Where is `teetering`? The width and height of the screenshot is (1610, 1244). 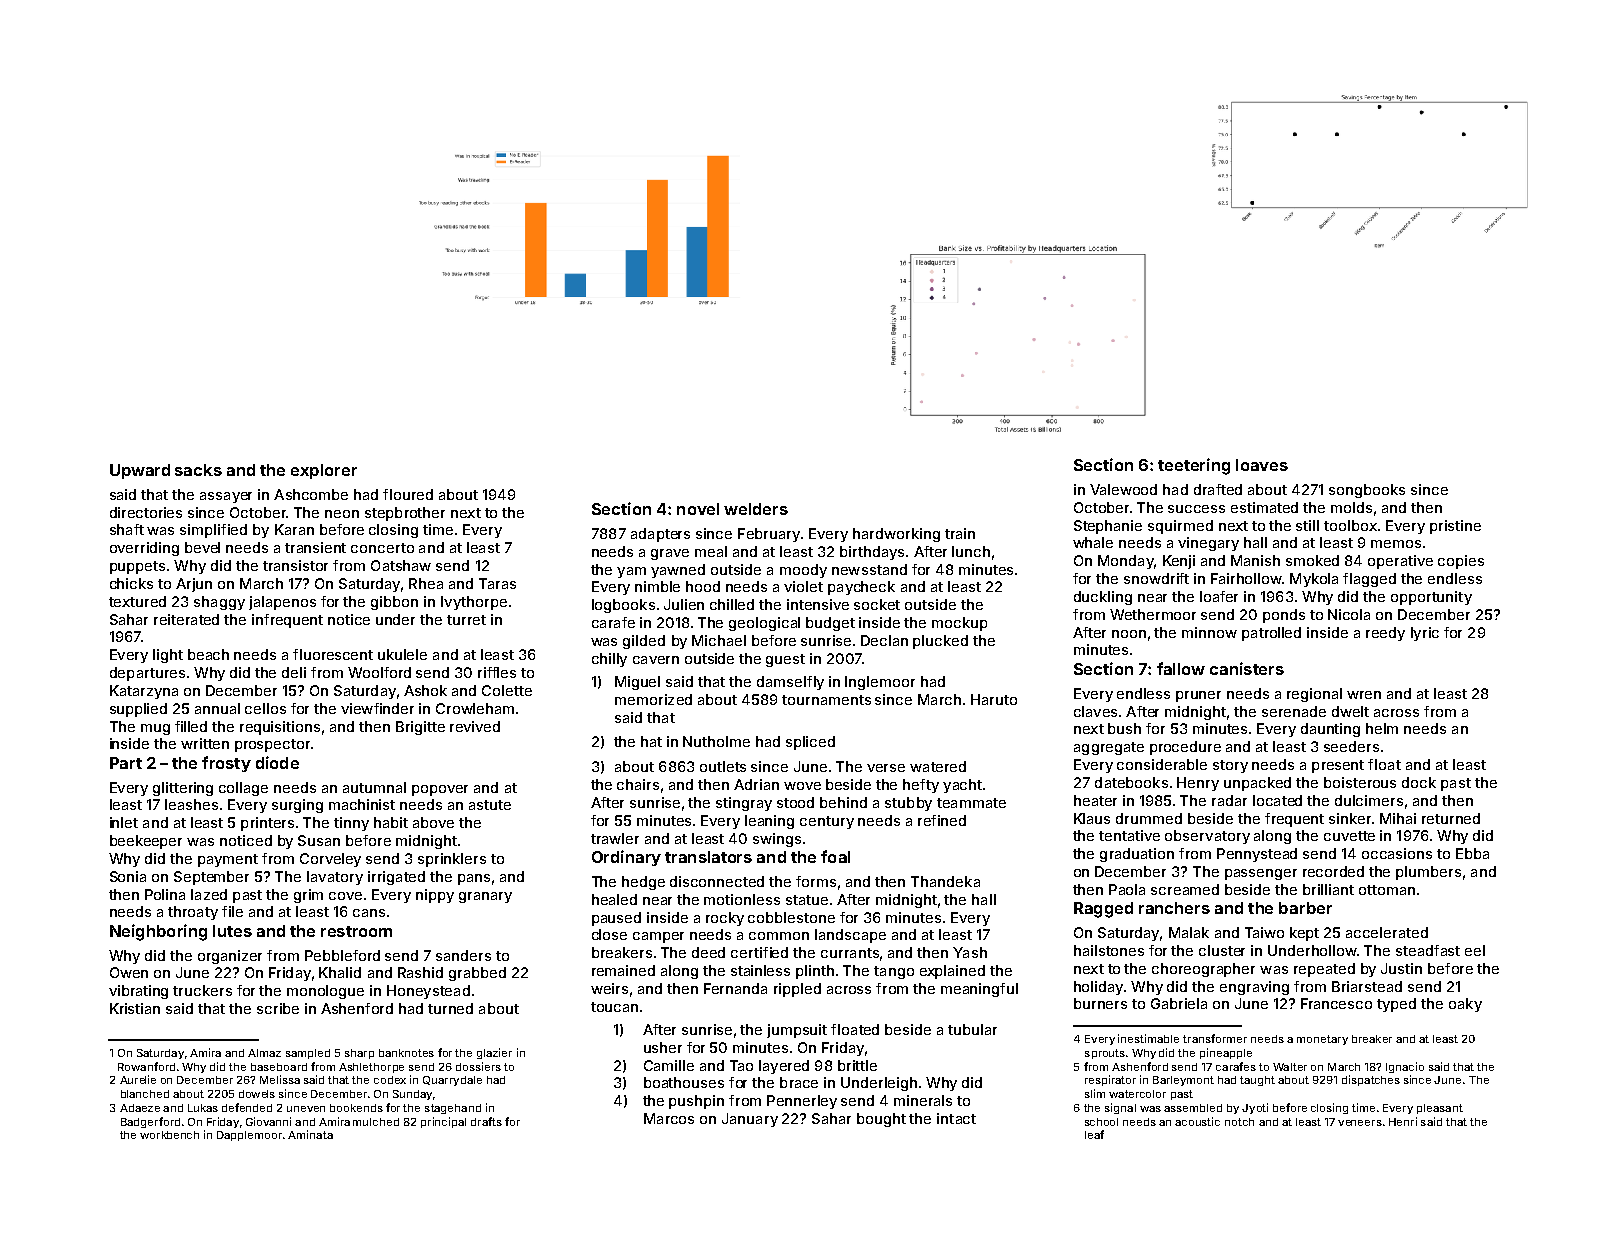
teetering is located at coordinates (1194, 466).
